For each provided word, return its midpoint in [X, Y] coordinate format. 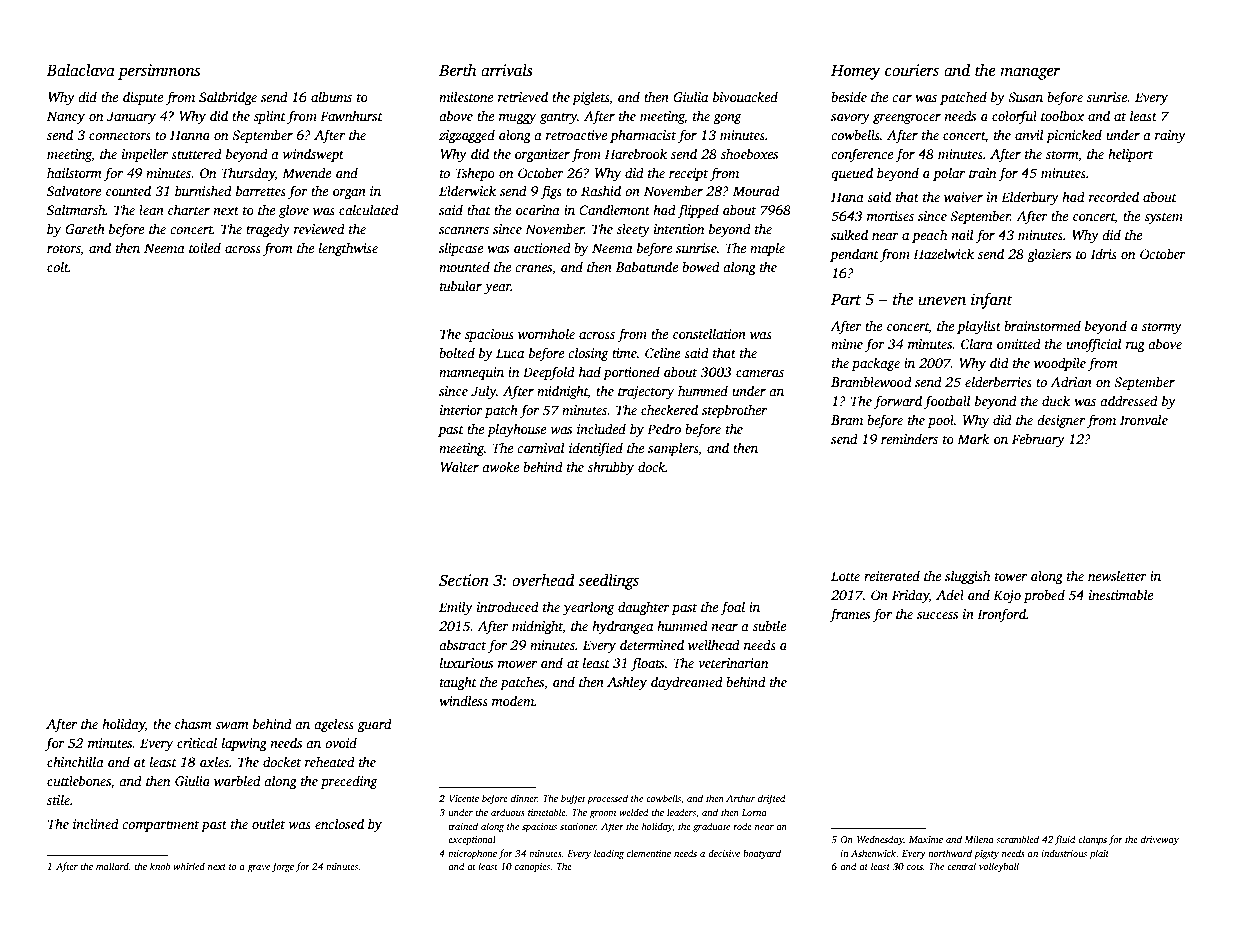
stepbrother [734, 411]
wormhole [546, 333]
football [947, 402]
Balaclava [81, 70]
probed [1044, 596]
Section [464, 580]
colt [58, 266]
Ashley [627, 683]
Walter [459, 466]
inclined [96, 823]
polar [949, 174]
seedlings [609, 582]
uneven [942, 301]
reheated [330, 761]
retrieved [523, 96]
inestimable [1121, 594]
